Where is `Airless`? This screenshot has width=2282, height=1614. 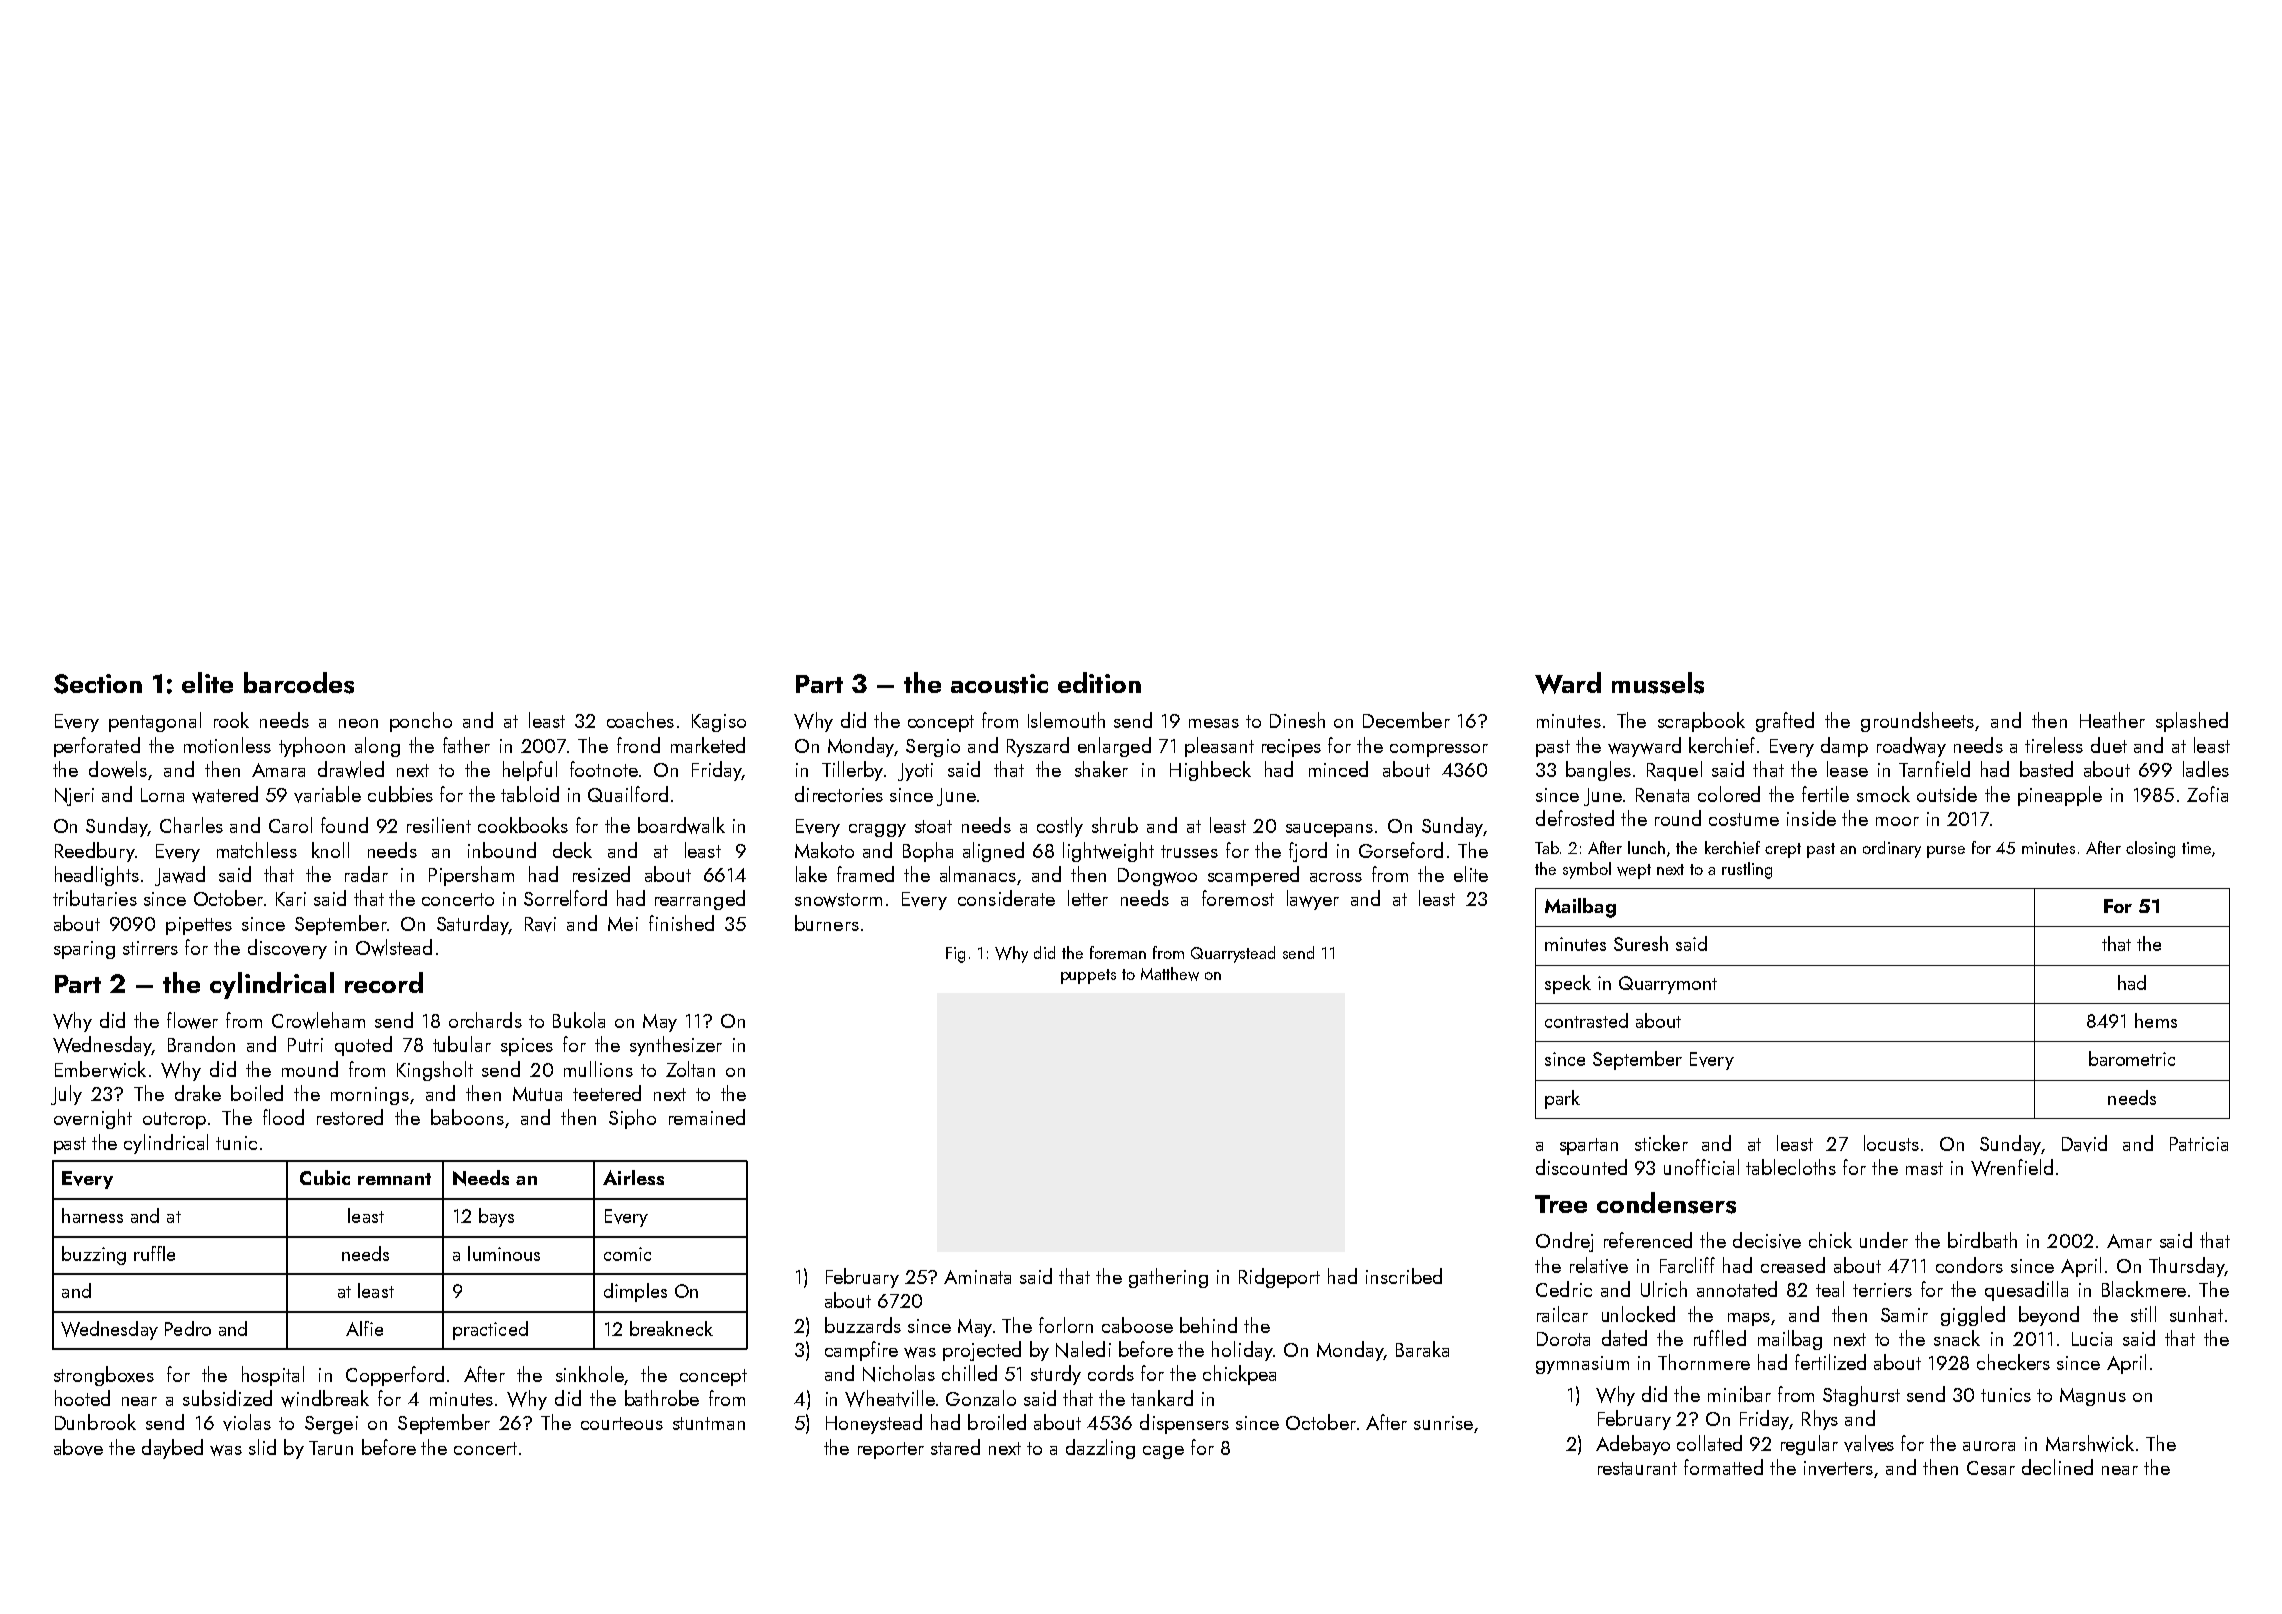
Airless is located at coordinates (633, 1177).
